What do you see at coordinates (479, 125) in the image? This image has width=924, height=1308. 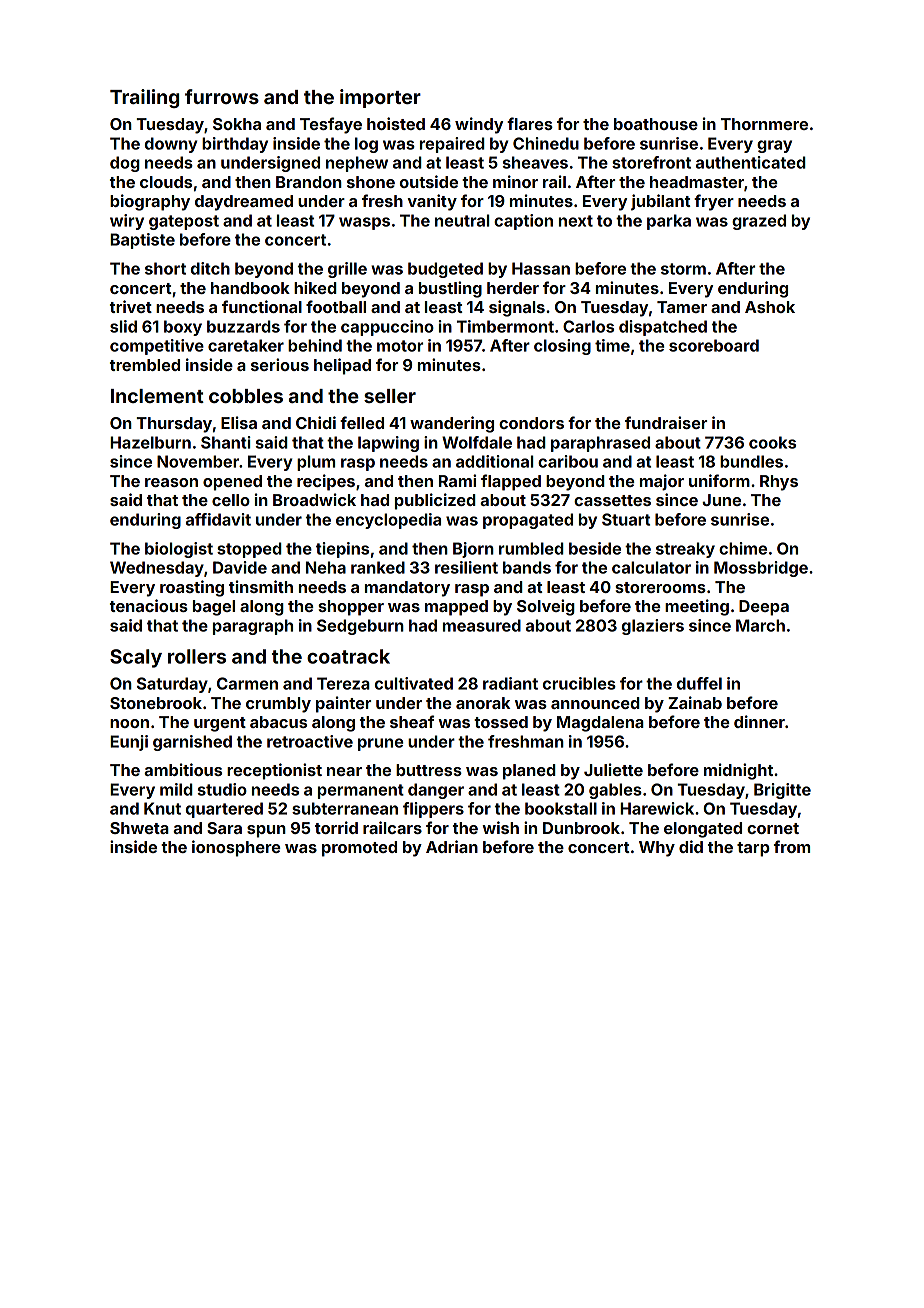 I see `windy` at bounding box center [479, 125].
